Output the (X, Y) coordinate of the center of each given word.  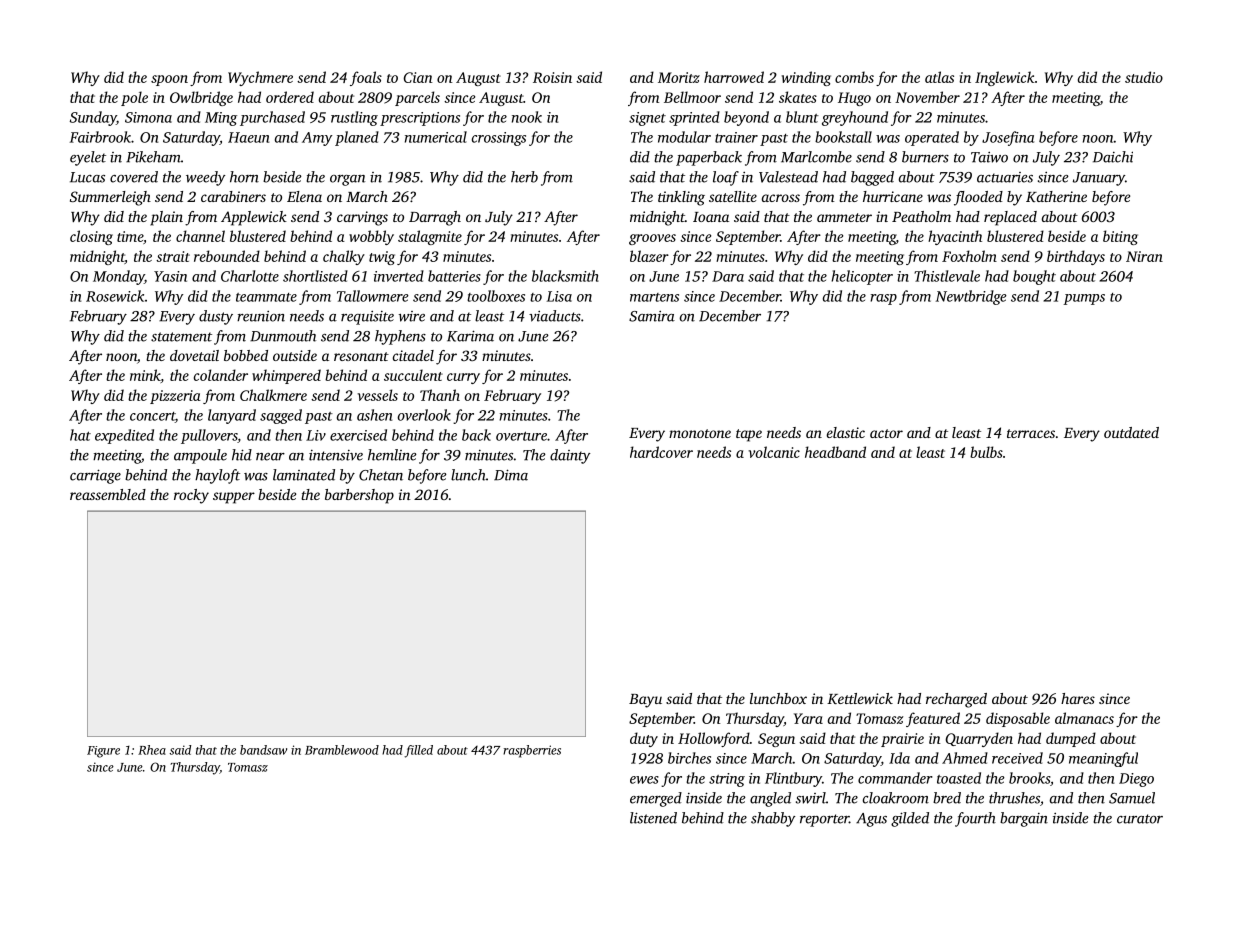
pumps (1084, 299)
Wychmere (260, 78)
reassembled (108, 494)
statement (181, 337)
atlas (939, 77)
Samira (652, 316)
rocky (191, 496)
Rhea (152, 750)
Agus (871, 820)
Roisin (552, 77)
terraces (1031, 433)
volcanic (774, 452)
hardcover (661, 452)
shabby (773, 819)
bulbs (986, 452)
